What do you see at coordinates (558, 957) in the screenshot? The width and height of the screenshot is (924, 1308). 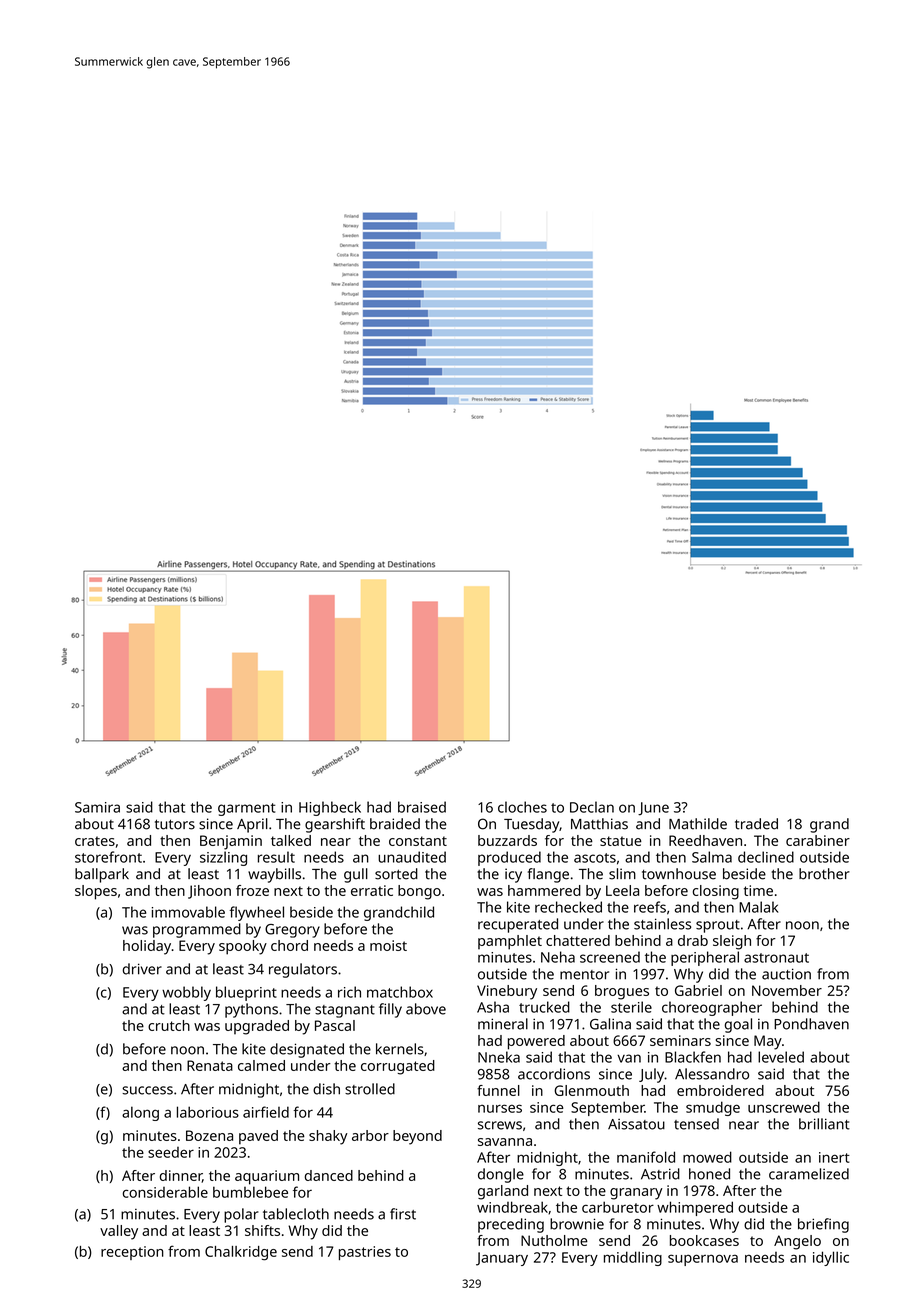 I see `Neha` at bounding box center [558, 957].
